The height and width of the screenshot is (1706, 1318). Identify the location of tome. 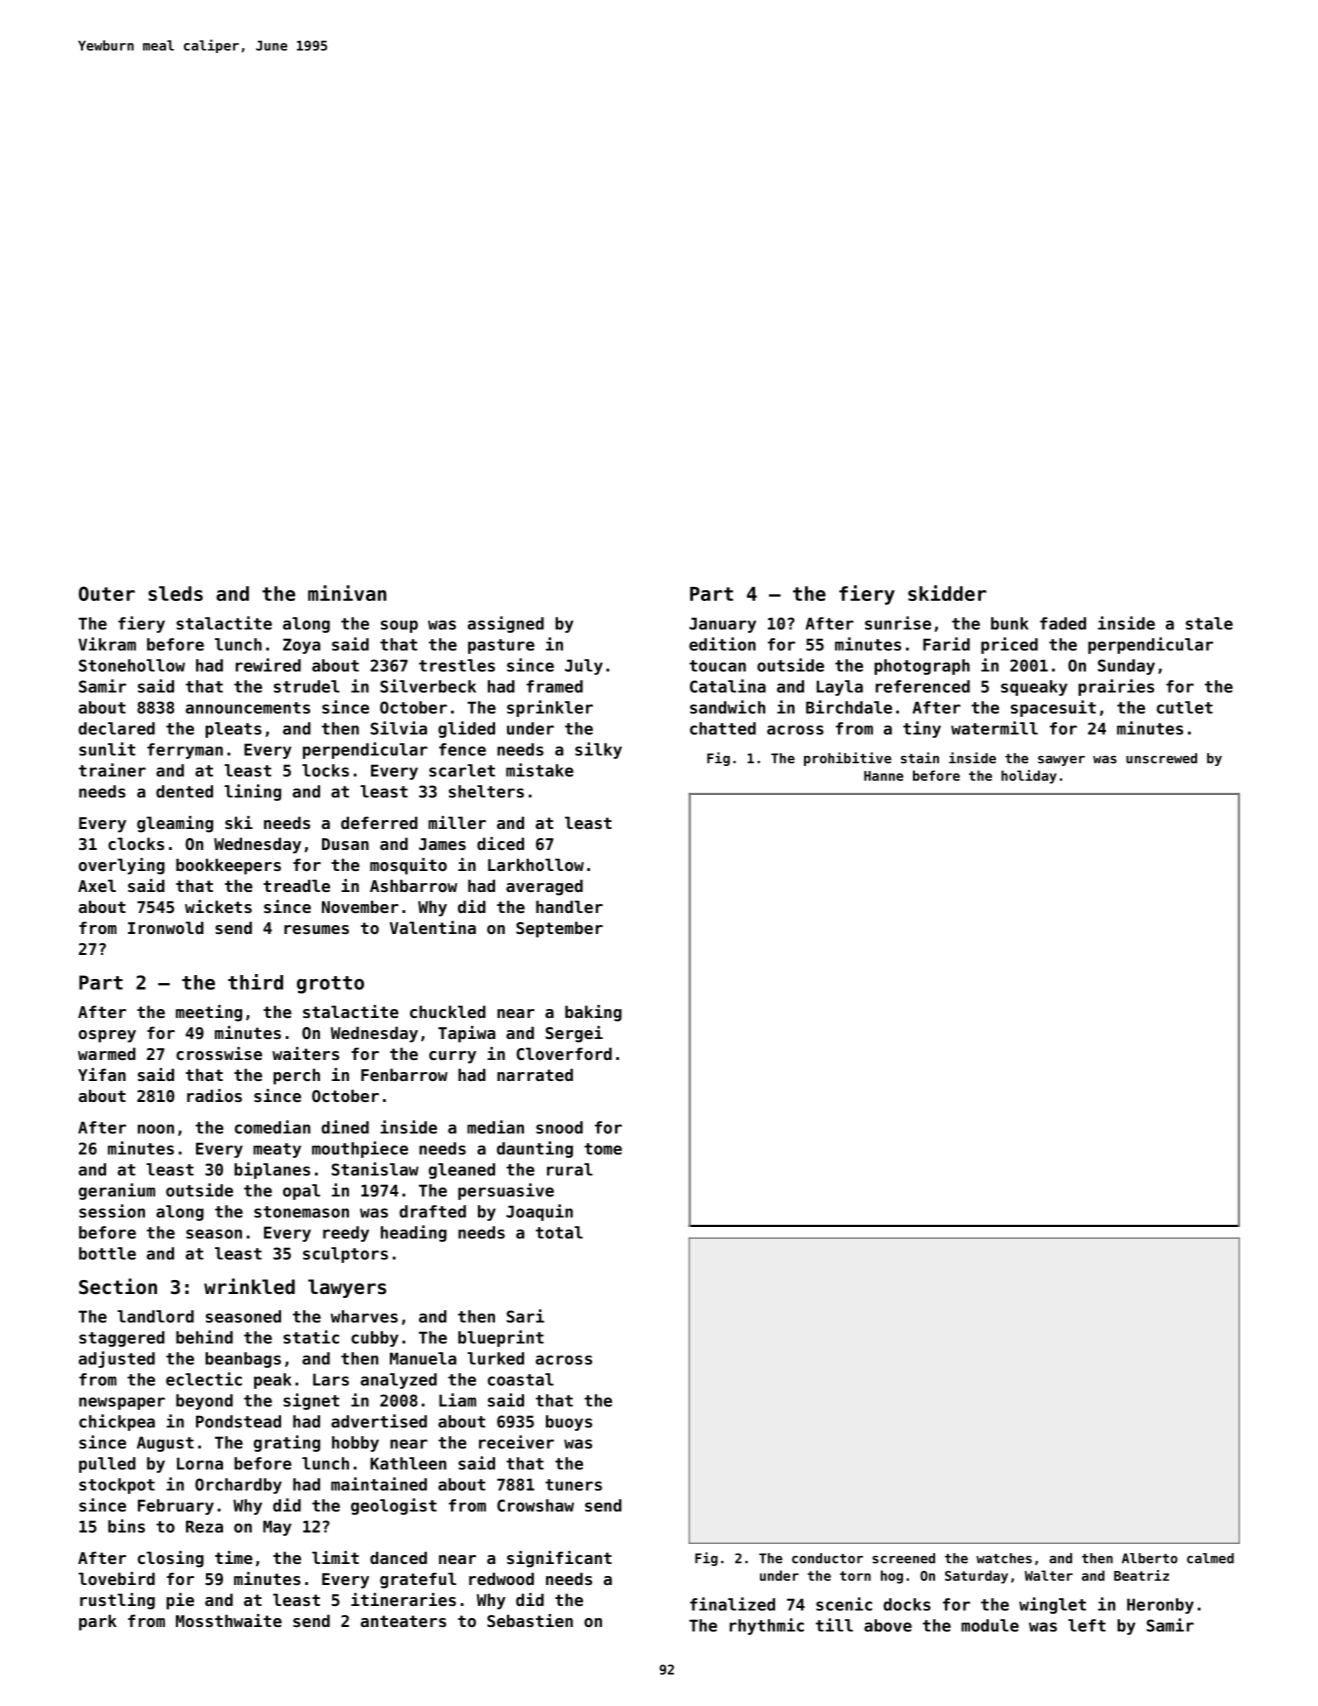
(603, 1149).
